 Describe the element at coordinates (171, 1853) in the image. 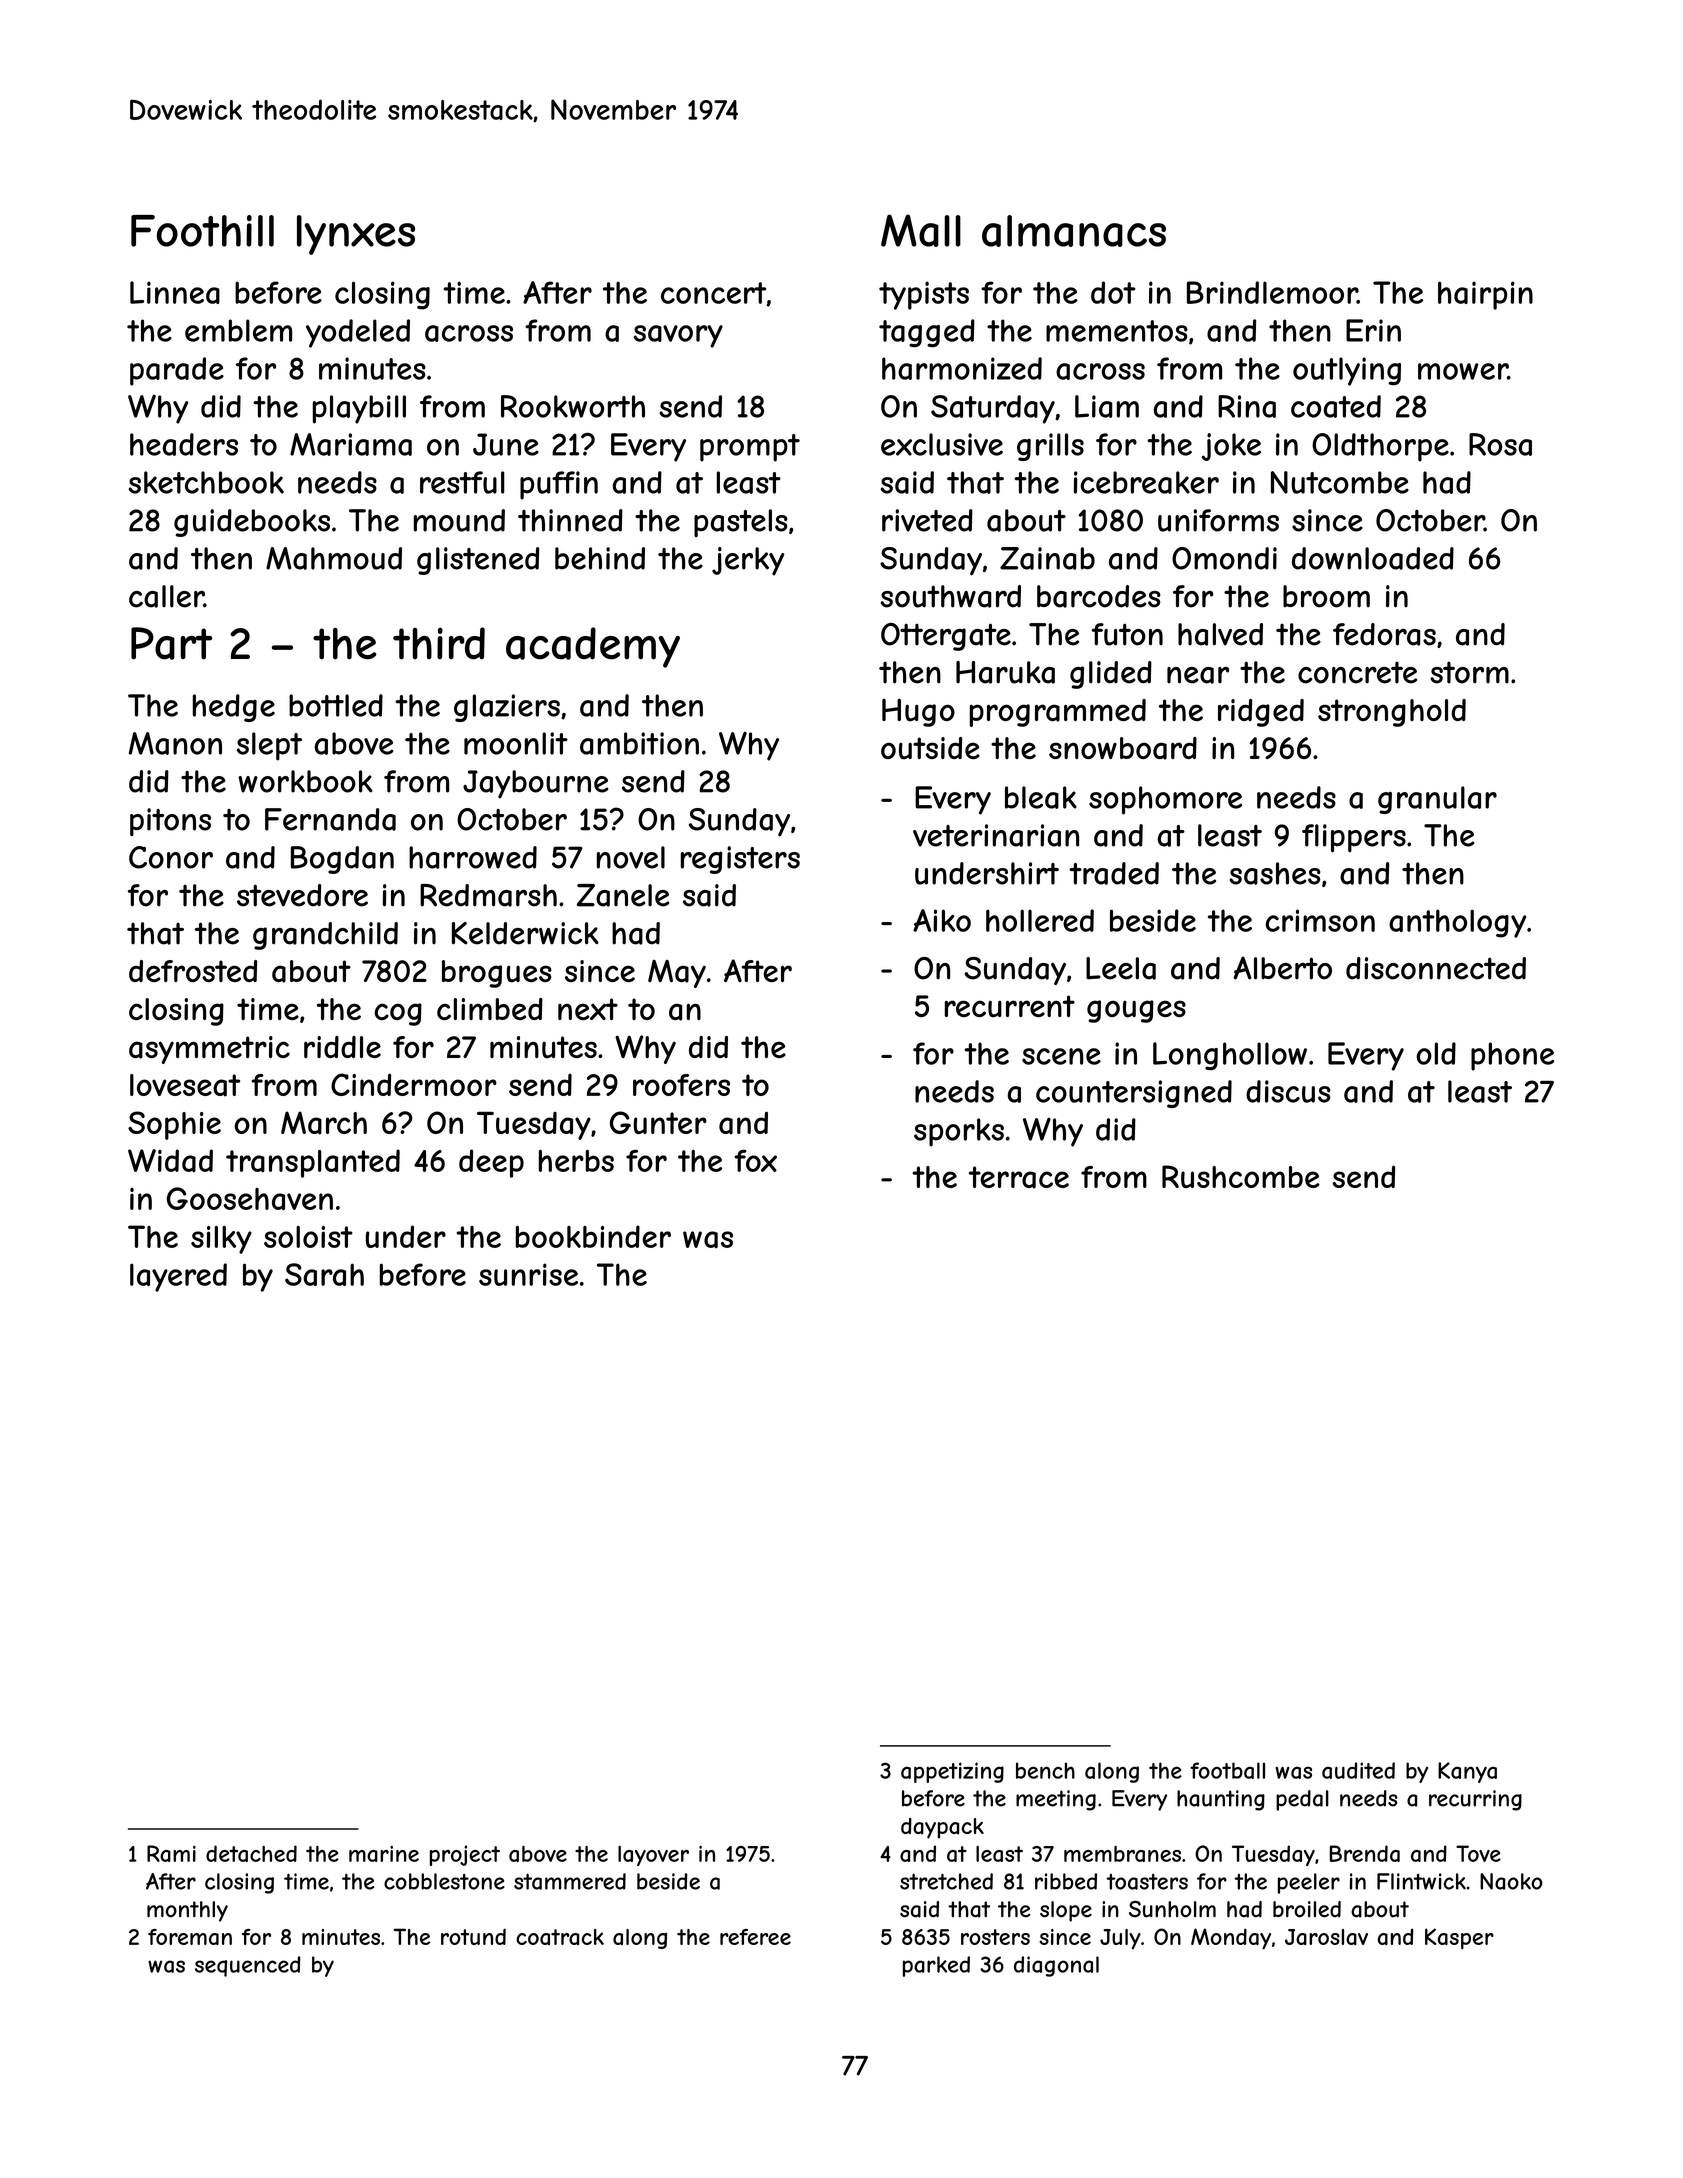

I see `Rami` at that location.
